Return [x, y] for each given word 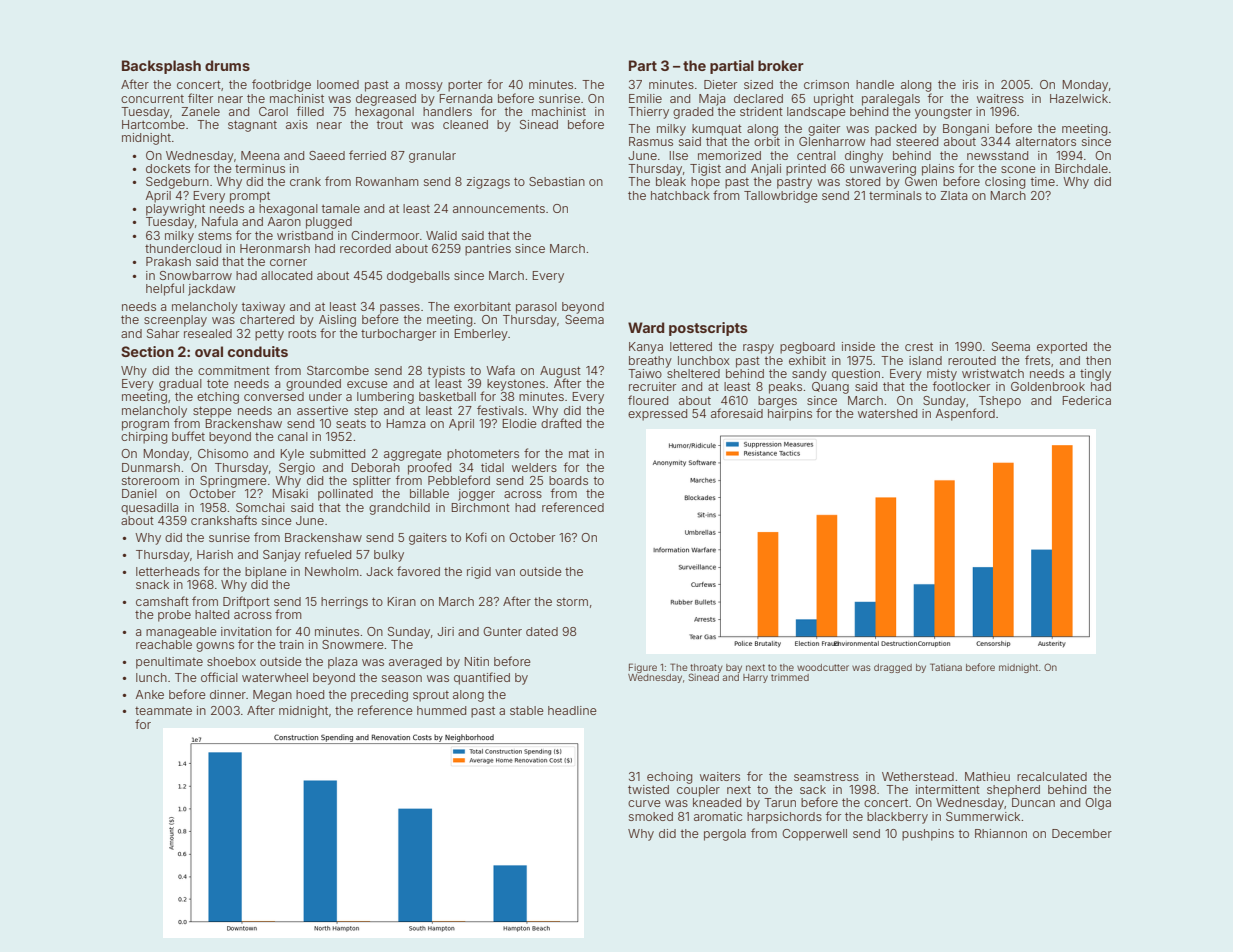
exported [1062, 348]
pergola [725, 835]
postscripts [708, 329]
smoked [651, 816]
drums [227, 65]
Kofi [476, 537]
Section [147, 351]
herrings [344, 603]
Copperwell [814, 835]
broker [781, 65]
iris [970, 84]
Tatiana [946, 667]
